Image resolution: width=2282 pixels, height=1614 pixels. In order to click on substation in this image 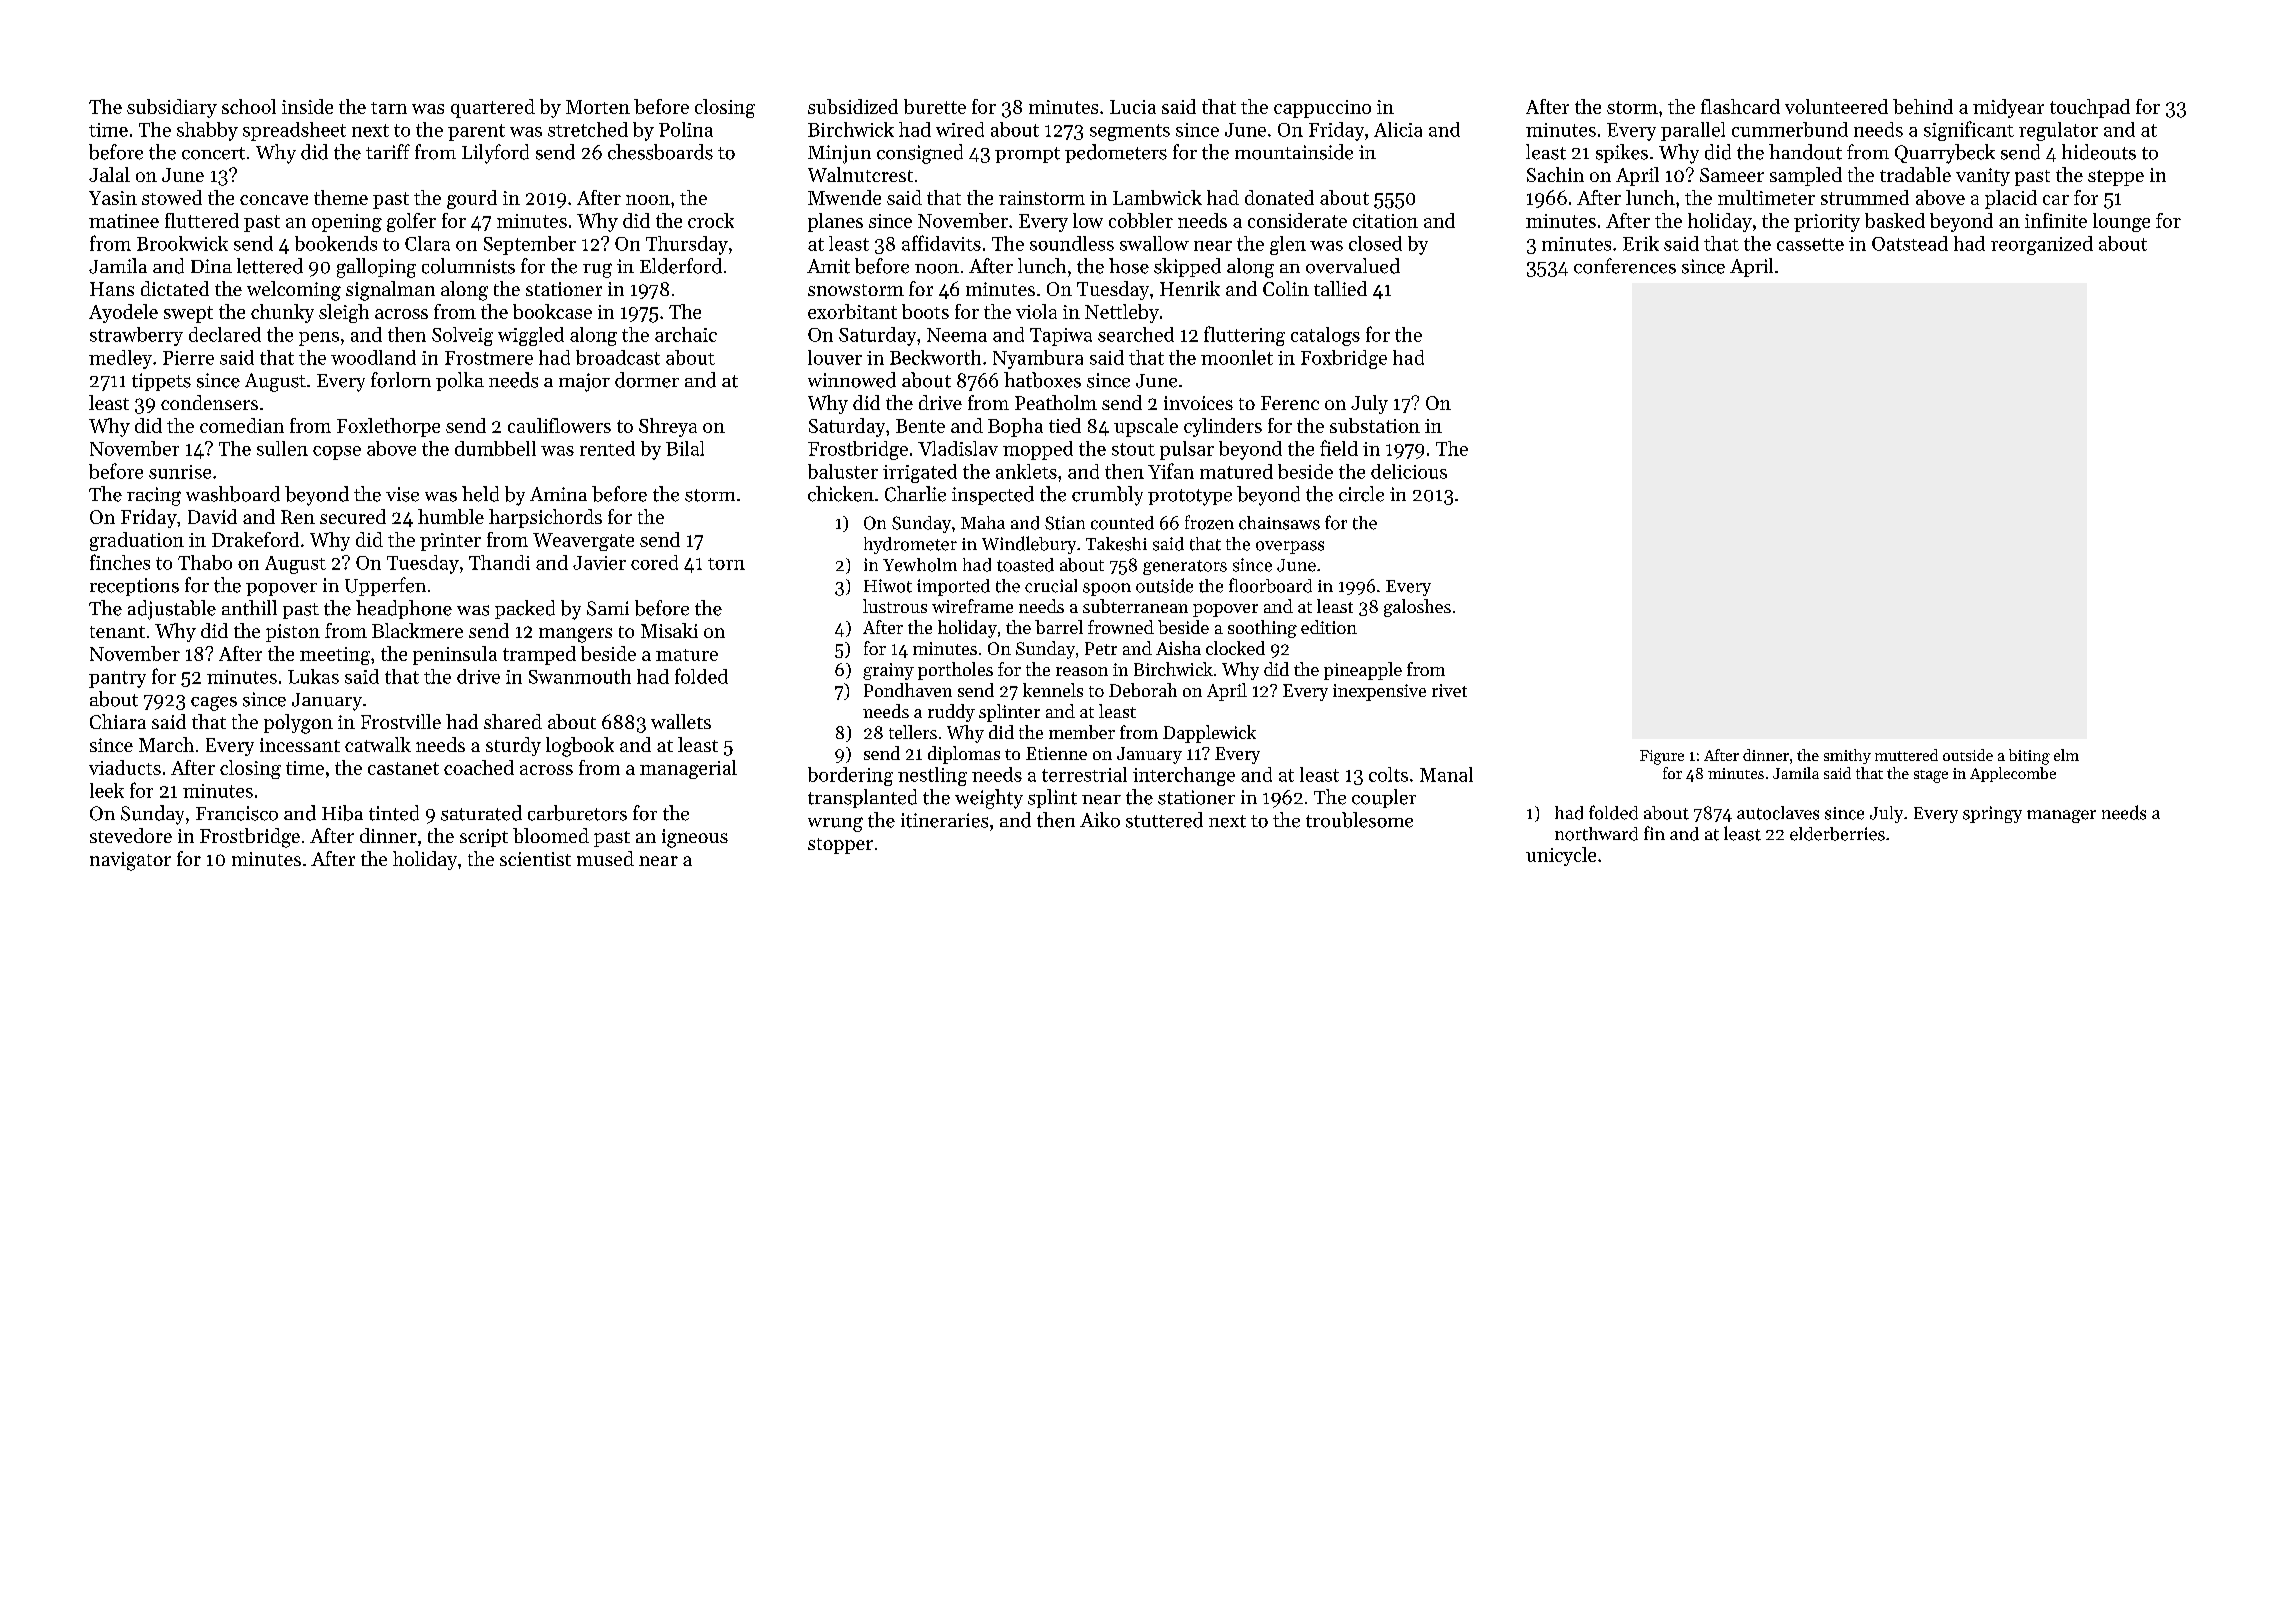, I will do `click(1375, 425)`.
